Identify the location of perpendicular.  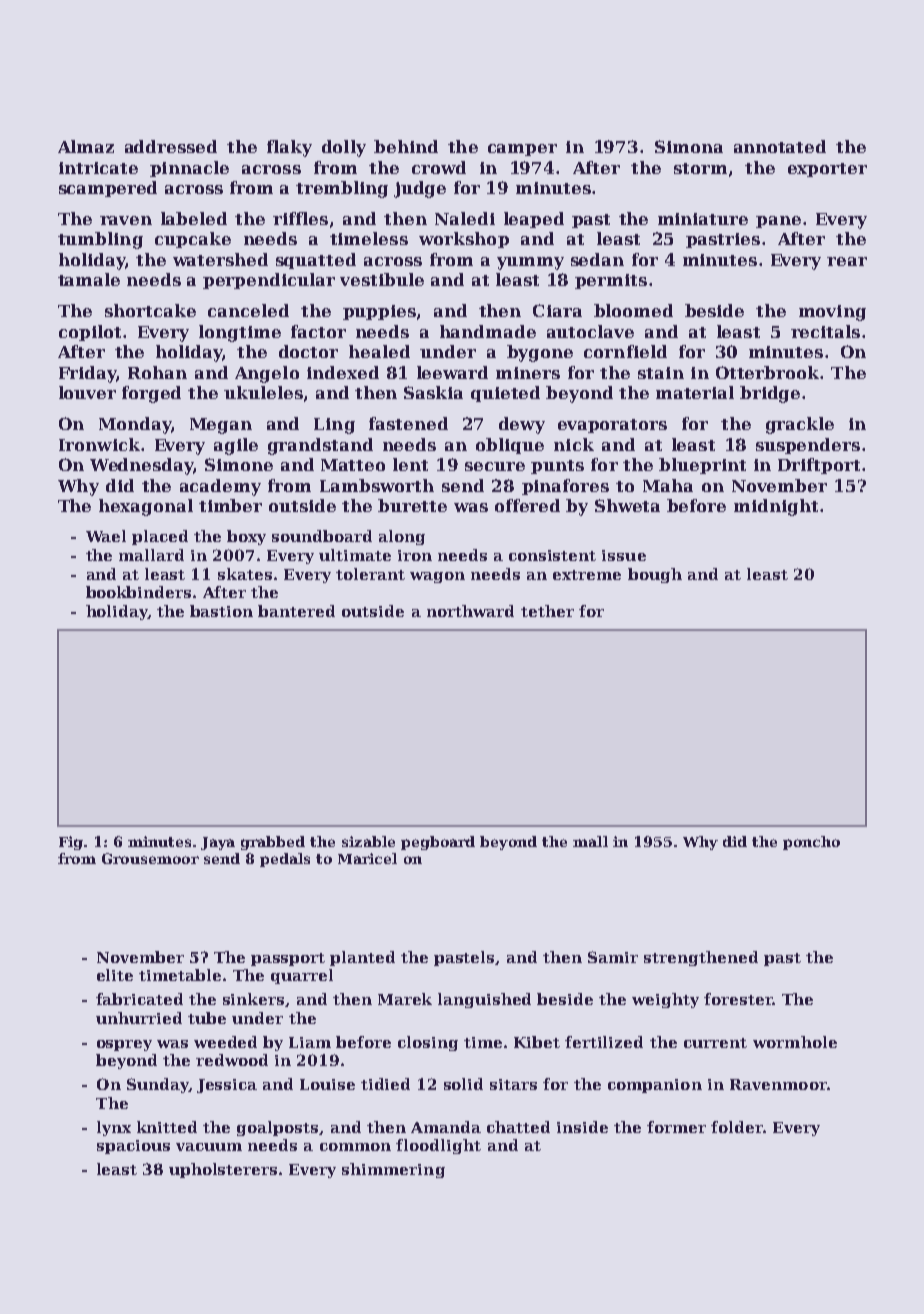
(269, 281).
